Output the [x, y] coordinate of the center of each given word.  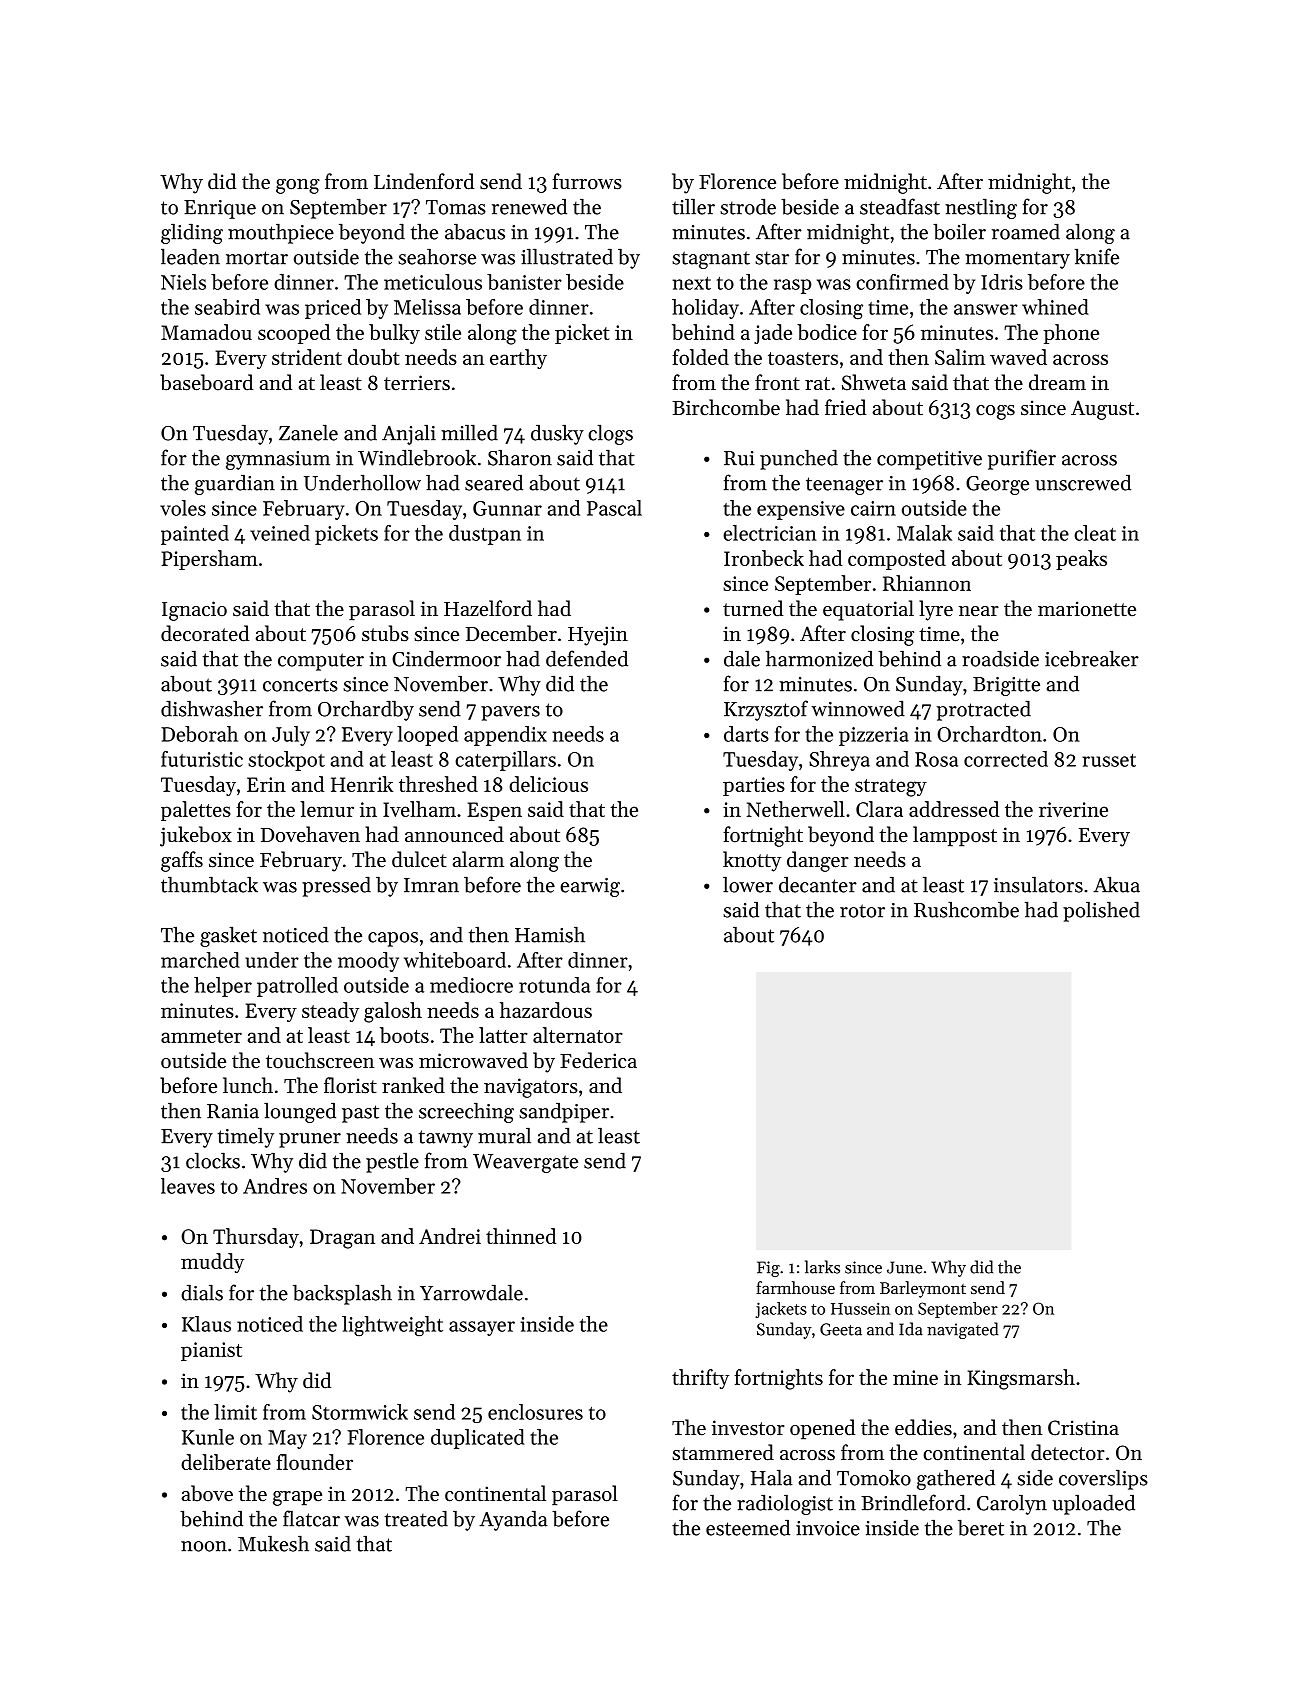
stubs [385, 633]
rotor [862, 911]
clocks [213, 1160]
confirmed [902, 282]
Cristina [1083, 1428]
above [207, 1493]
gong [298, 186]
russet [1109, 760]
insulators [1038, 884]
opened [822, 1429]
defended [587, 658]
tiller [693, 206]
